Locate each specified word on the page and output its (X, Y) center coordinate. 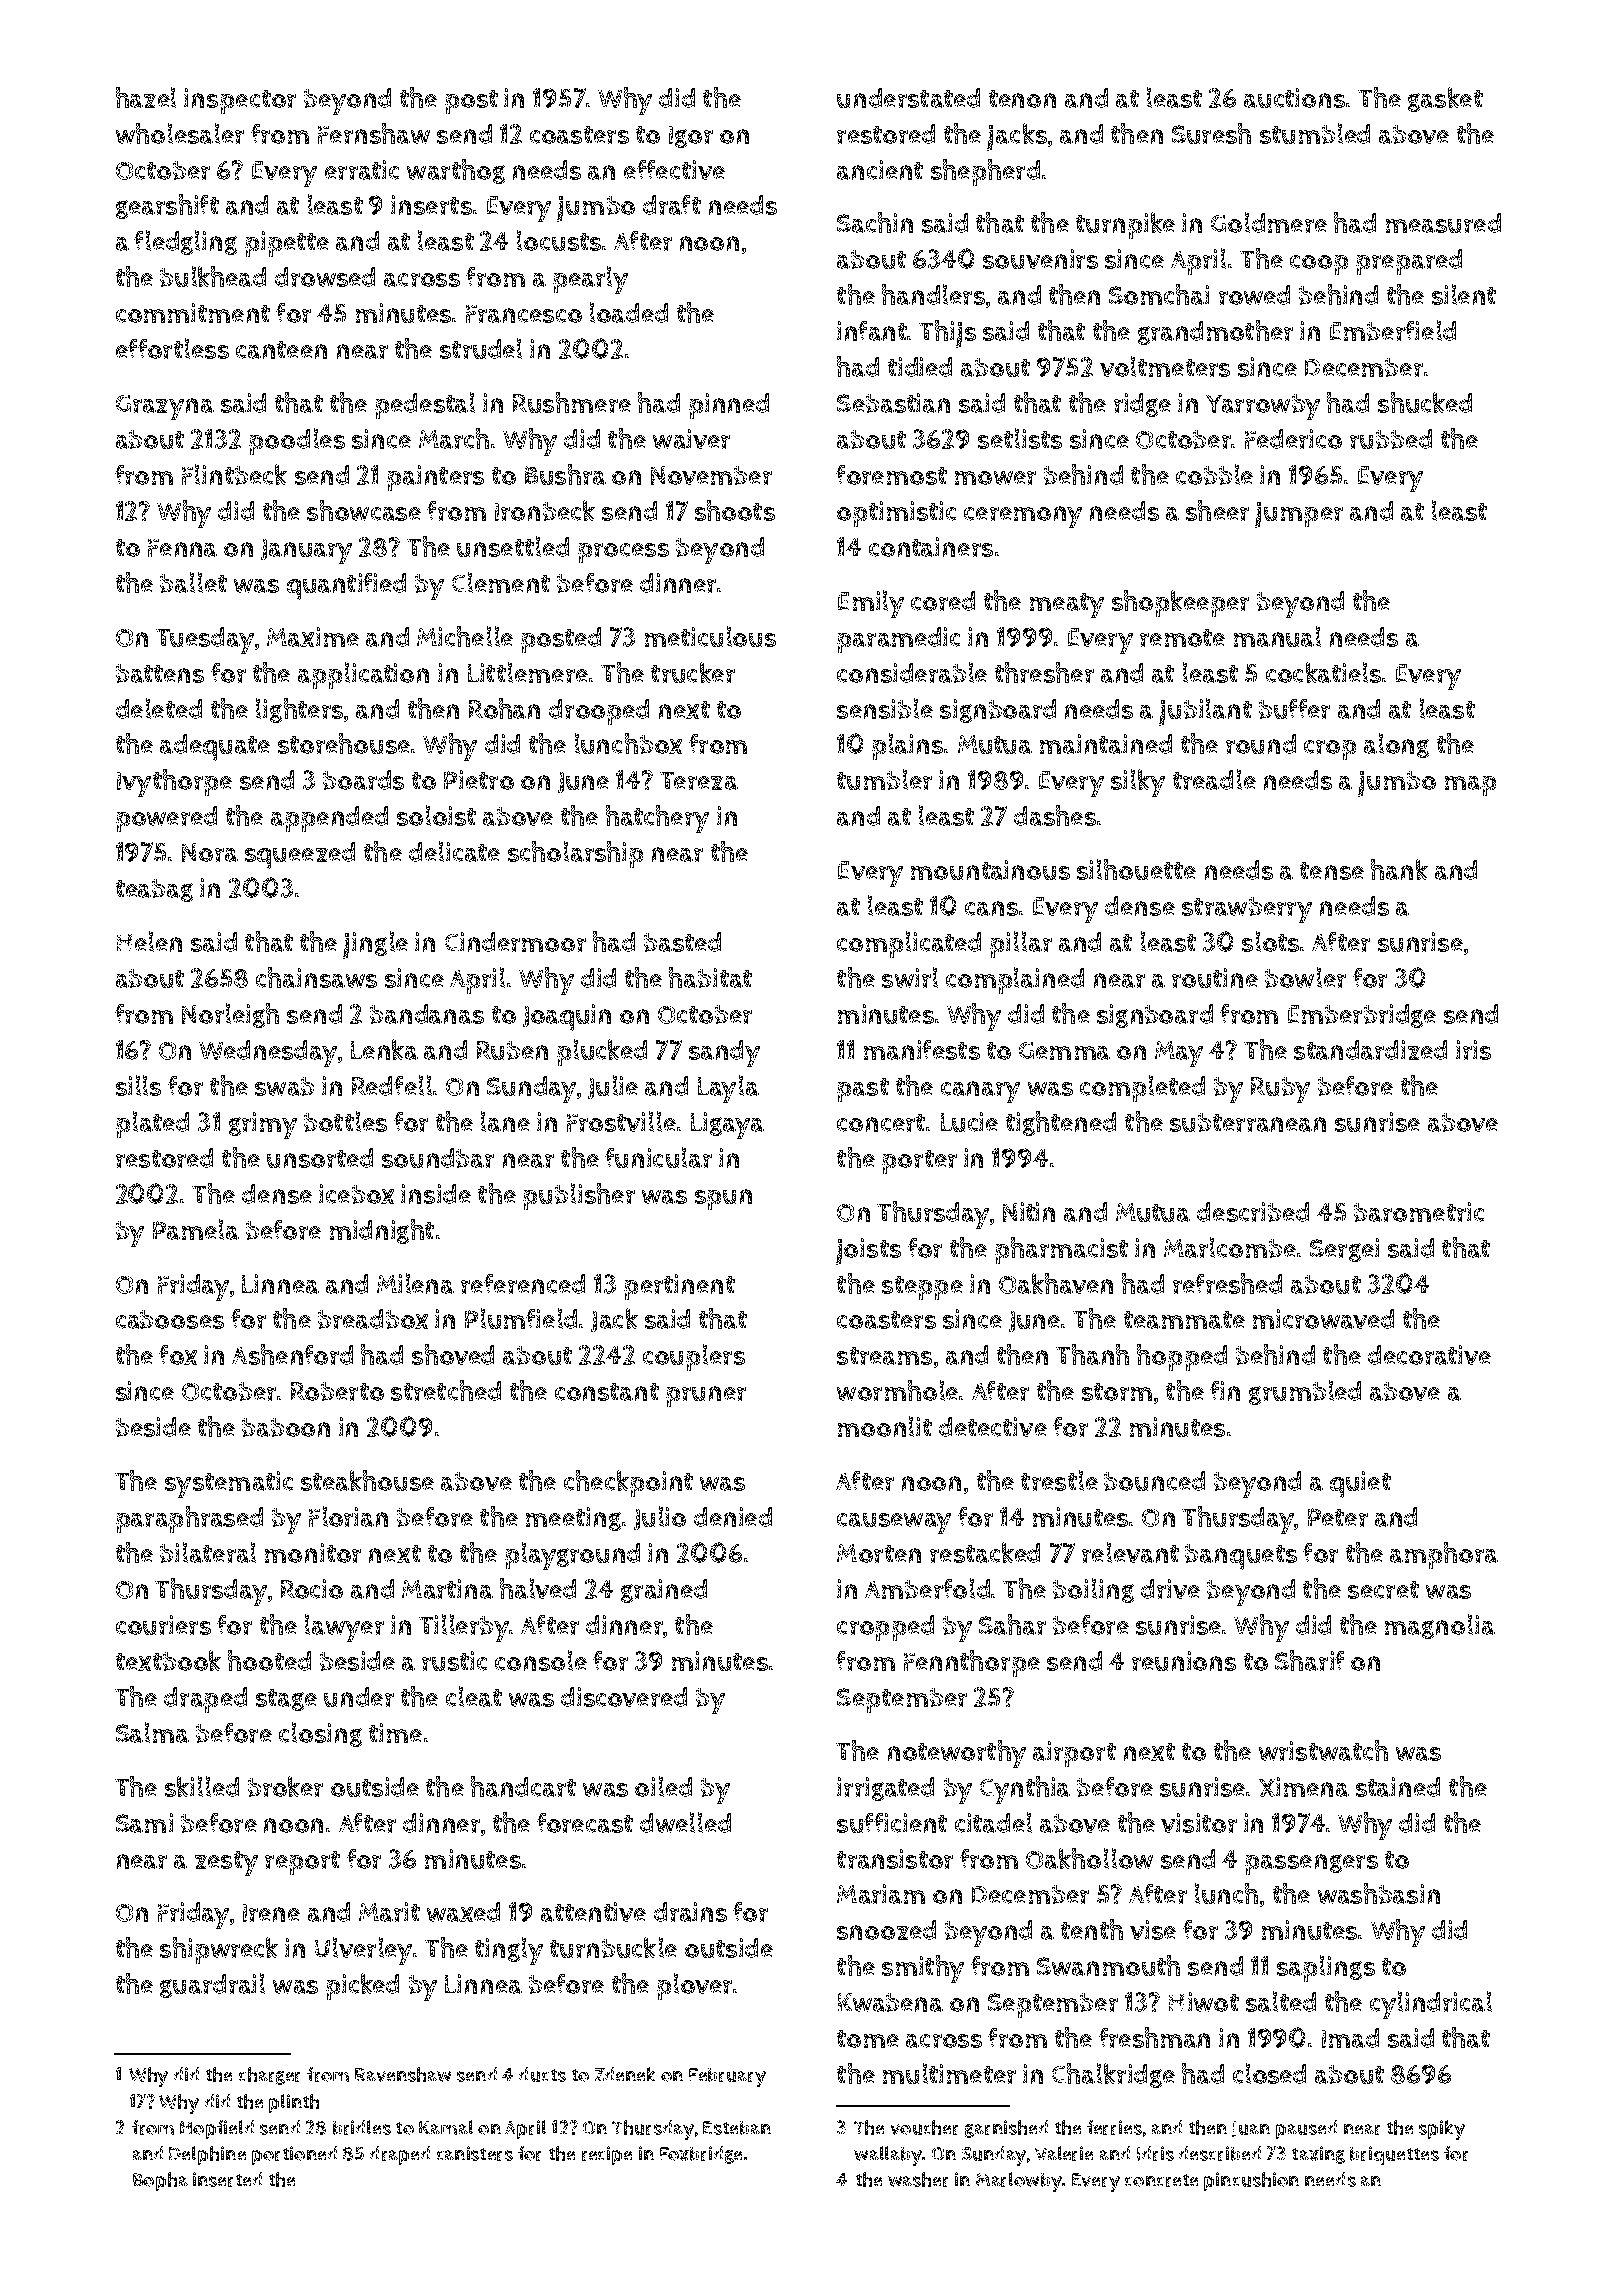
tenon (1022, 99)
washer (918, 2179)
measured (1443, 223)
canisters (475, 2153)
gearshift (167, 206)
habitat (710, 977)
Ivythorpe (174, 783)
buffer (1294, 709)
